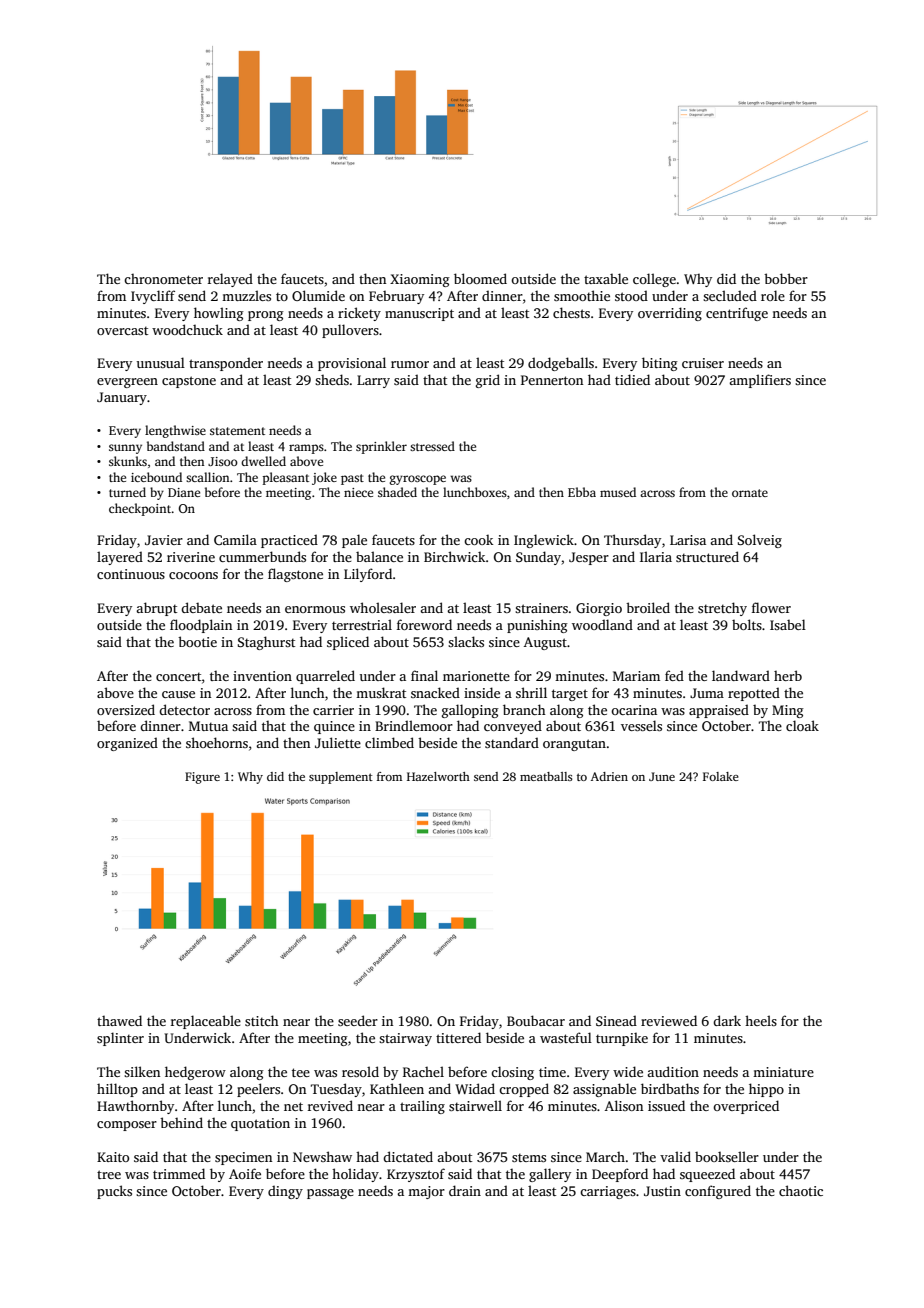  Describe the element at coordinates (128, 461) in the screenshot. I see `skunks` at that location.
